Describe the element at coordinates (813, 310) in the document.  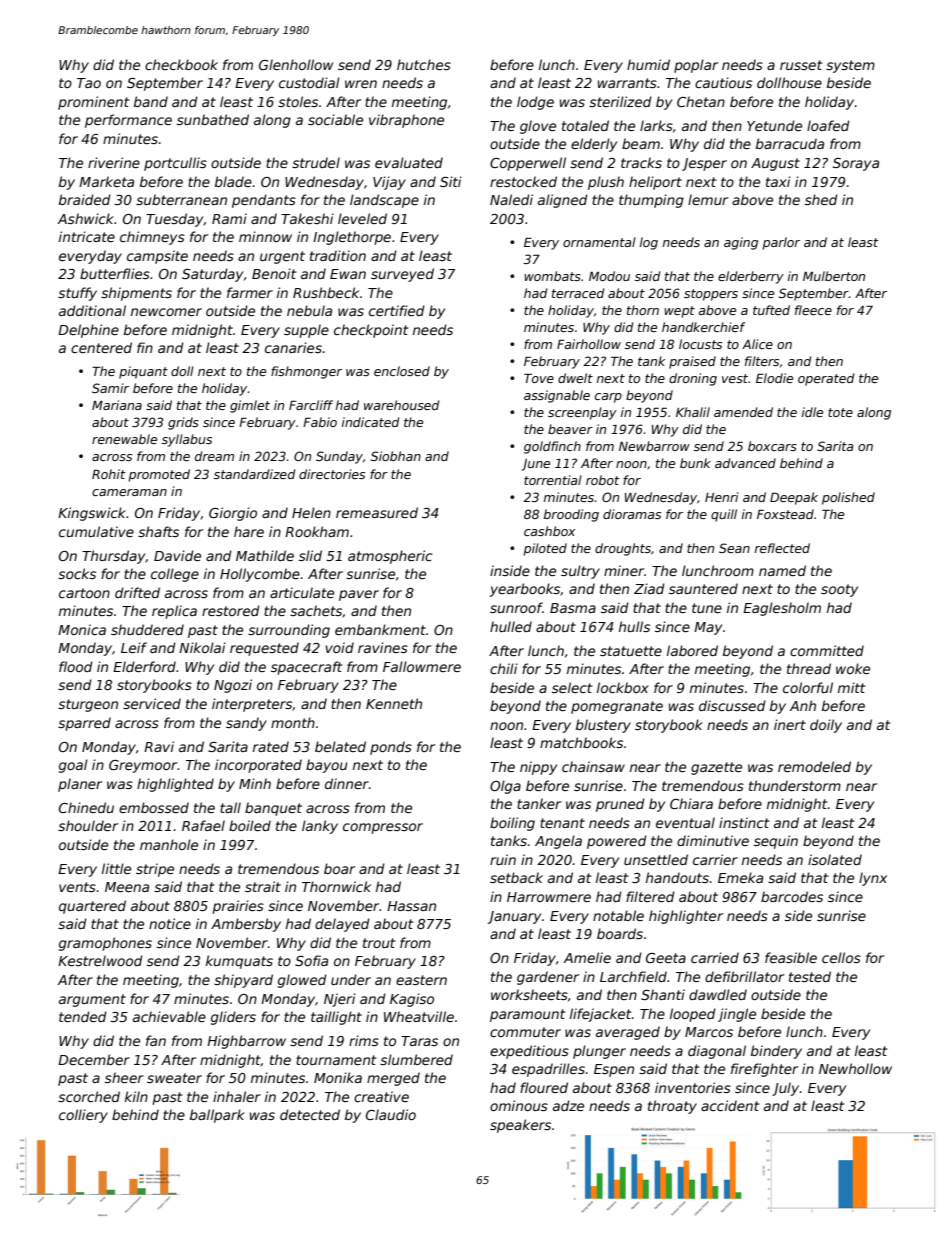
I see `fleece` at that location.
